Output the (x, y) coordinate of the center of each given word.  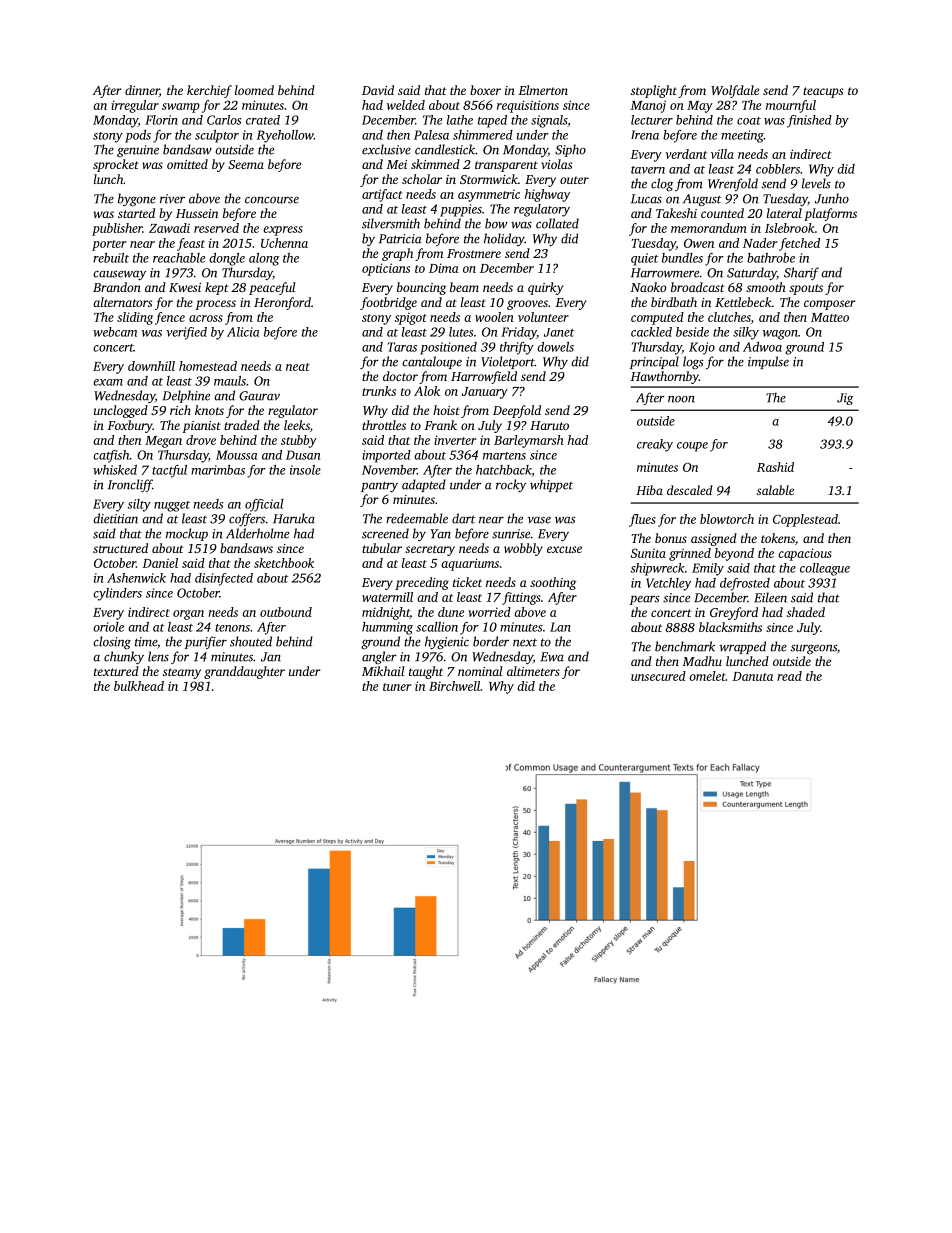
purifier (206, 642)
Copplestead (805, 520)
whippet (551, 485)
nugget (172, 506)
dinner (142, 90)
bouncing (421, 288)
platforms (830, 214)
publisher (117, 229)
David (378, 90)
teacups (823, 92)
